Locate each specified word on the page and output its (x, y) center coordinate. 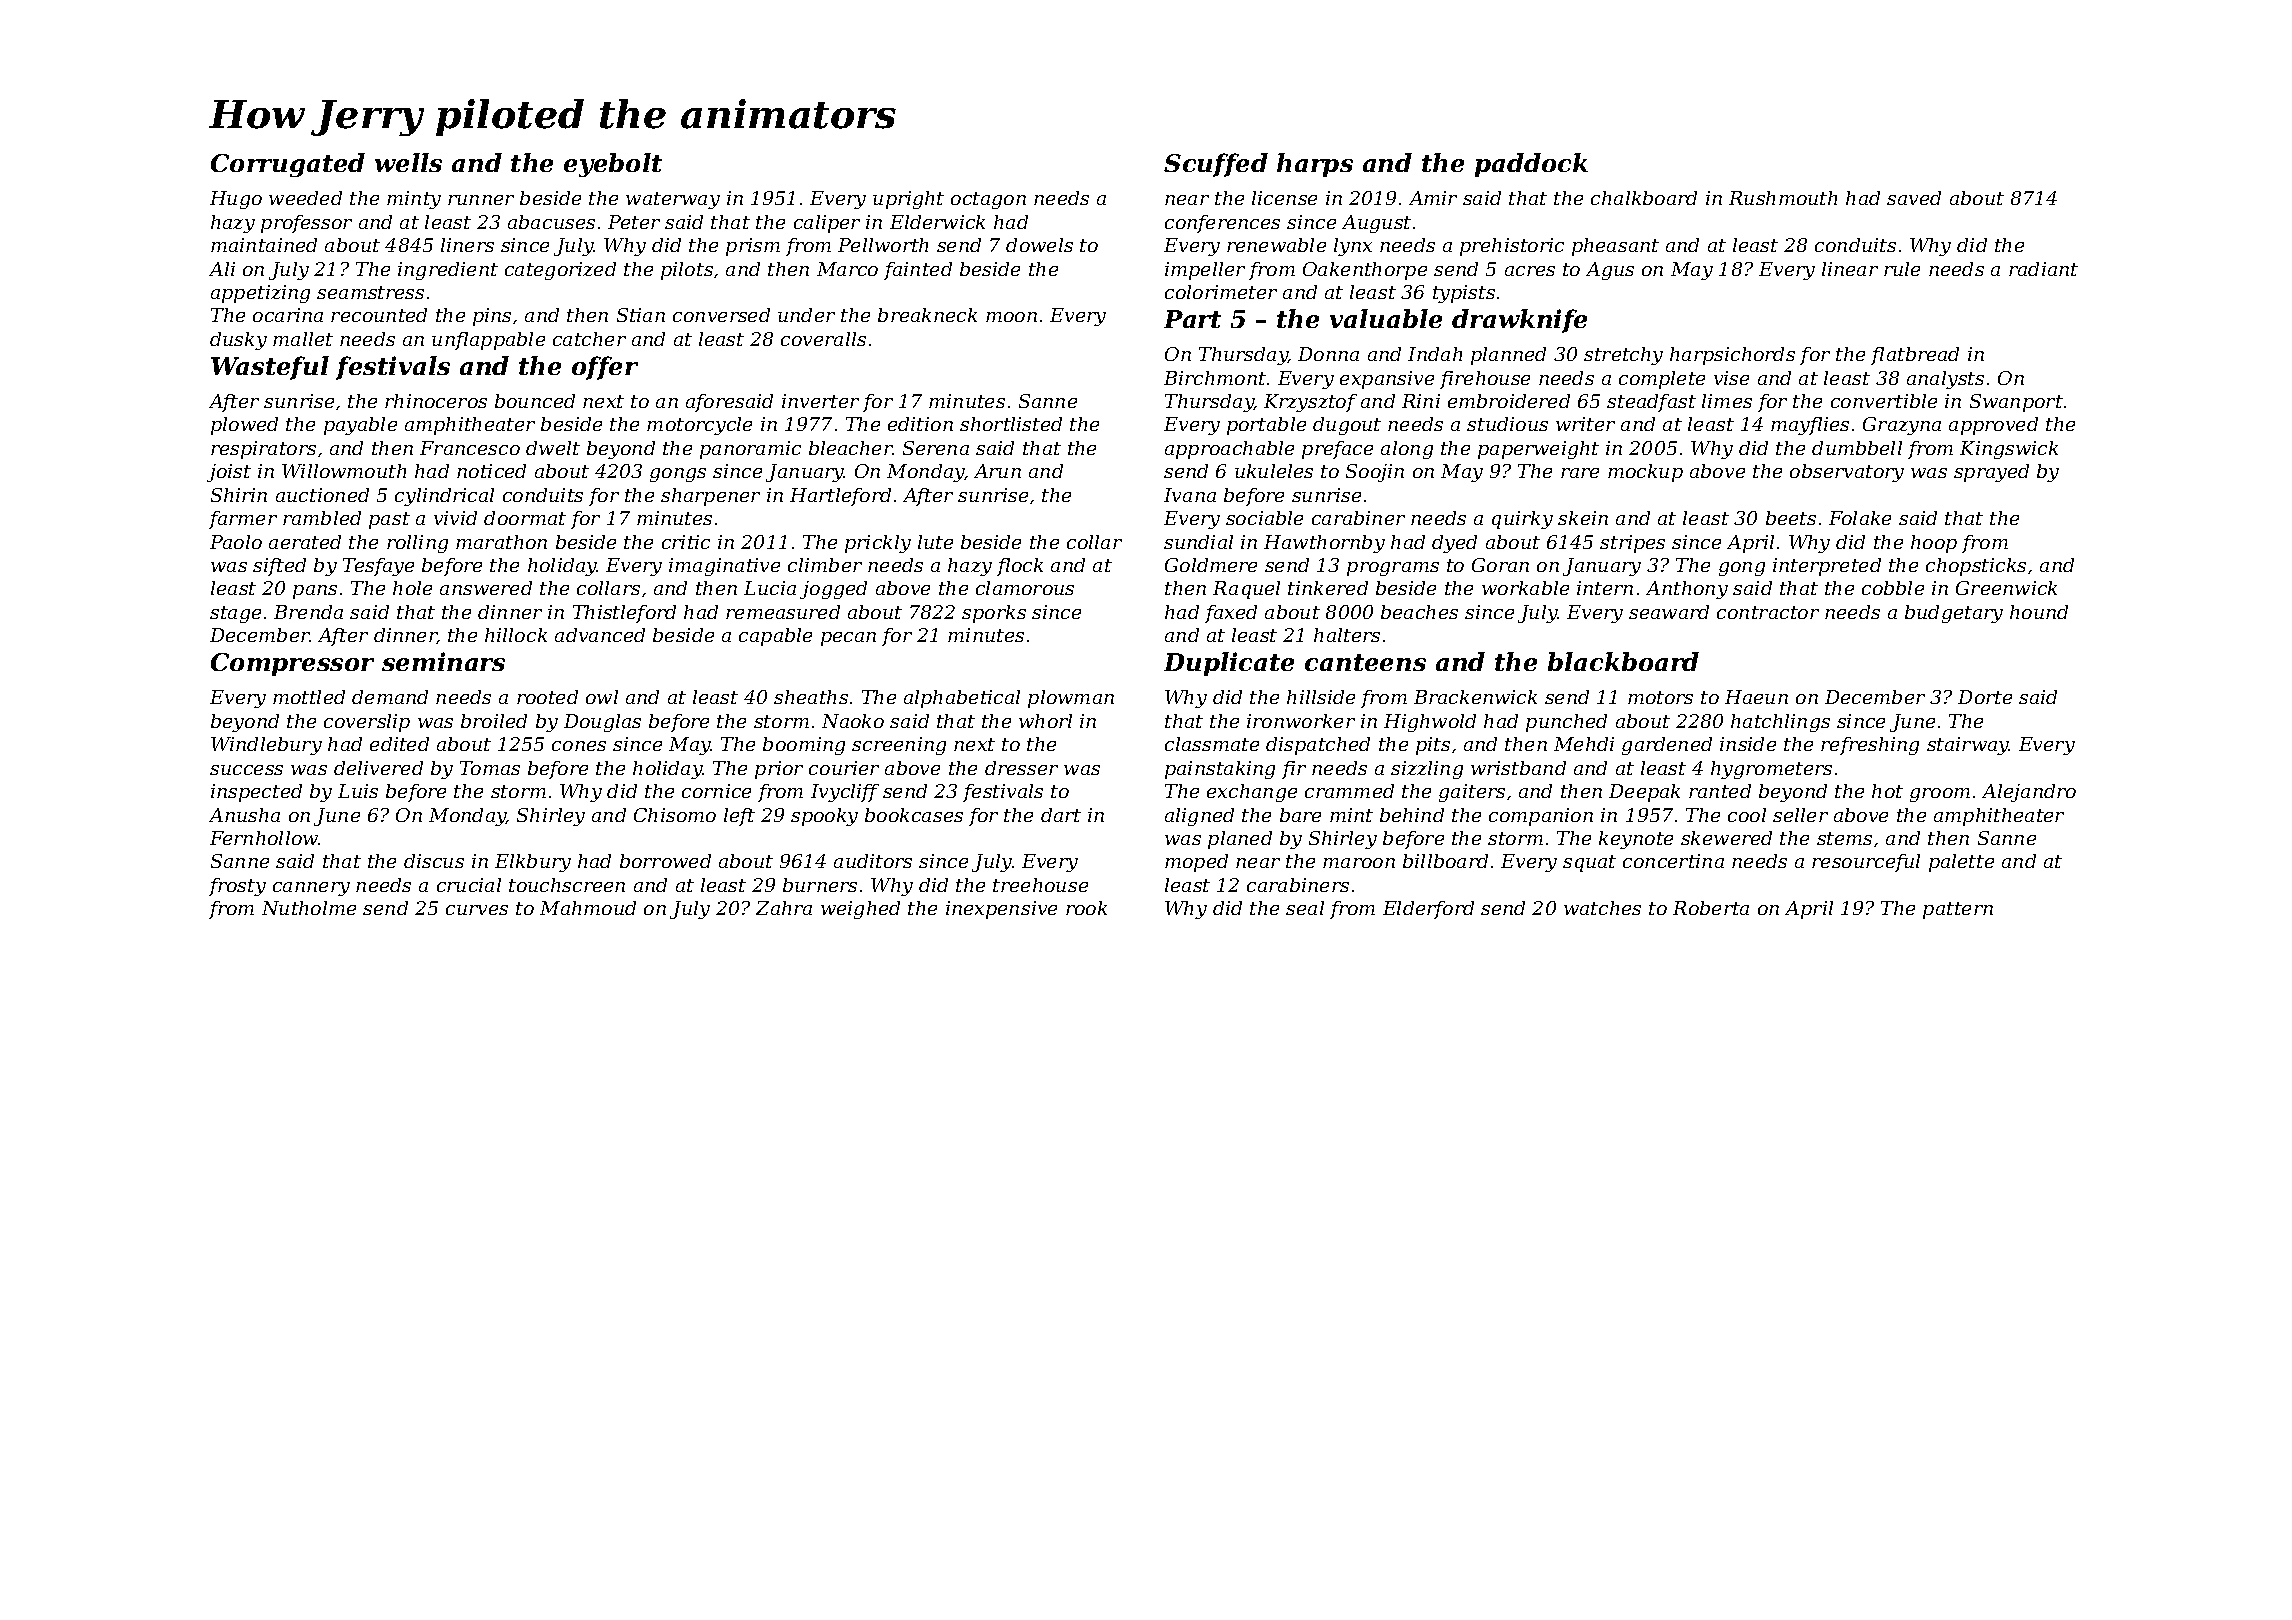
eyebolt (613, 165)
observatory (1847, 473)
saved (1914, 198)
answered (486, 588)
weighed (860, 910)
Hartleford (840, 497)
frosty (237, 887)
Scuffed (1216, 165)
